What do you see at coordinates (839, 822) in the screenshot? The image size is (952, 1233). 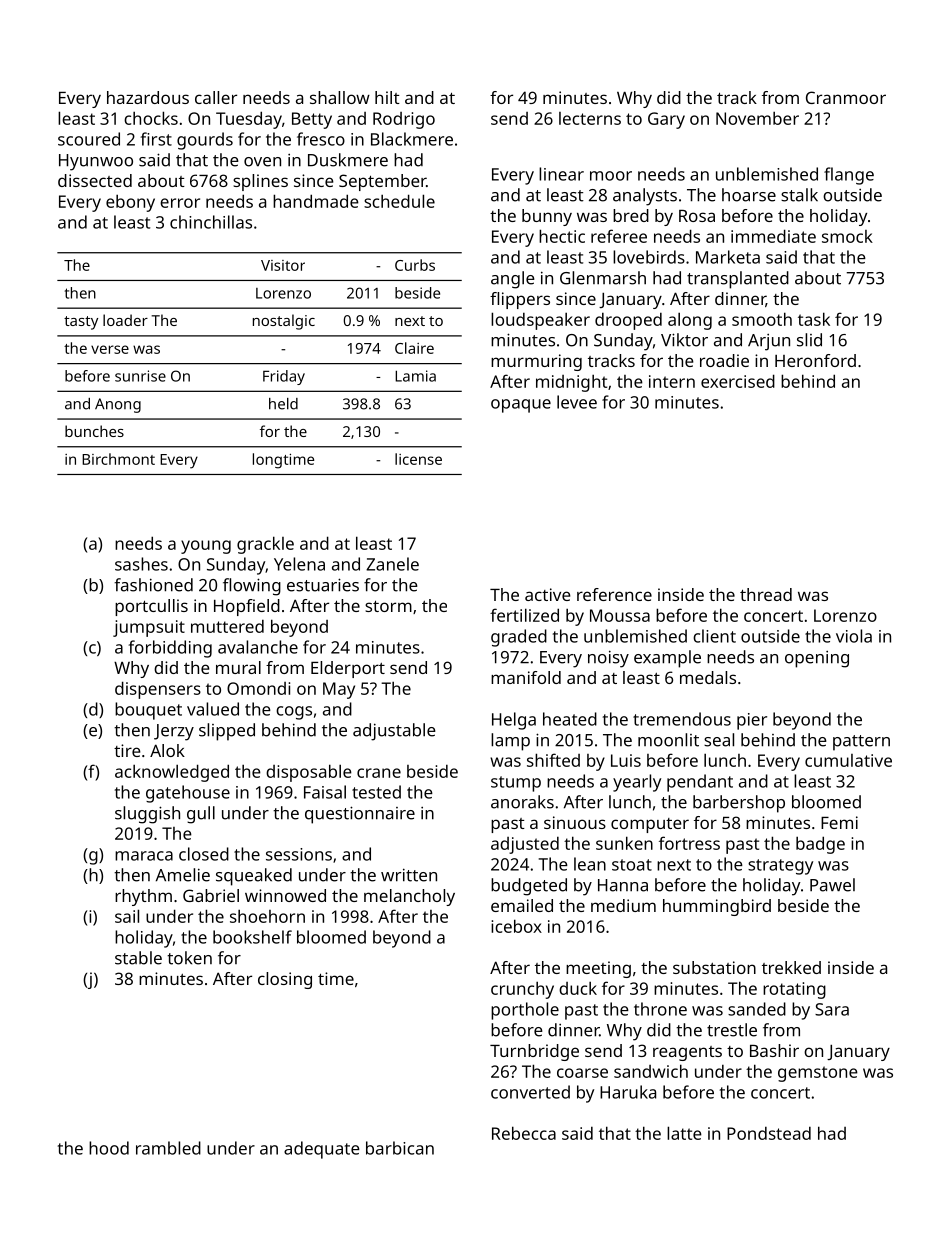 I see `Femi` at bounding box center [839, 822].
